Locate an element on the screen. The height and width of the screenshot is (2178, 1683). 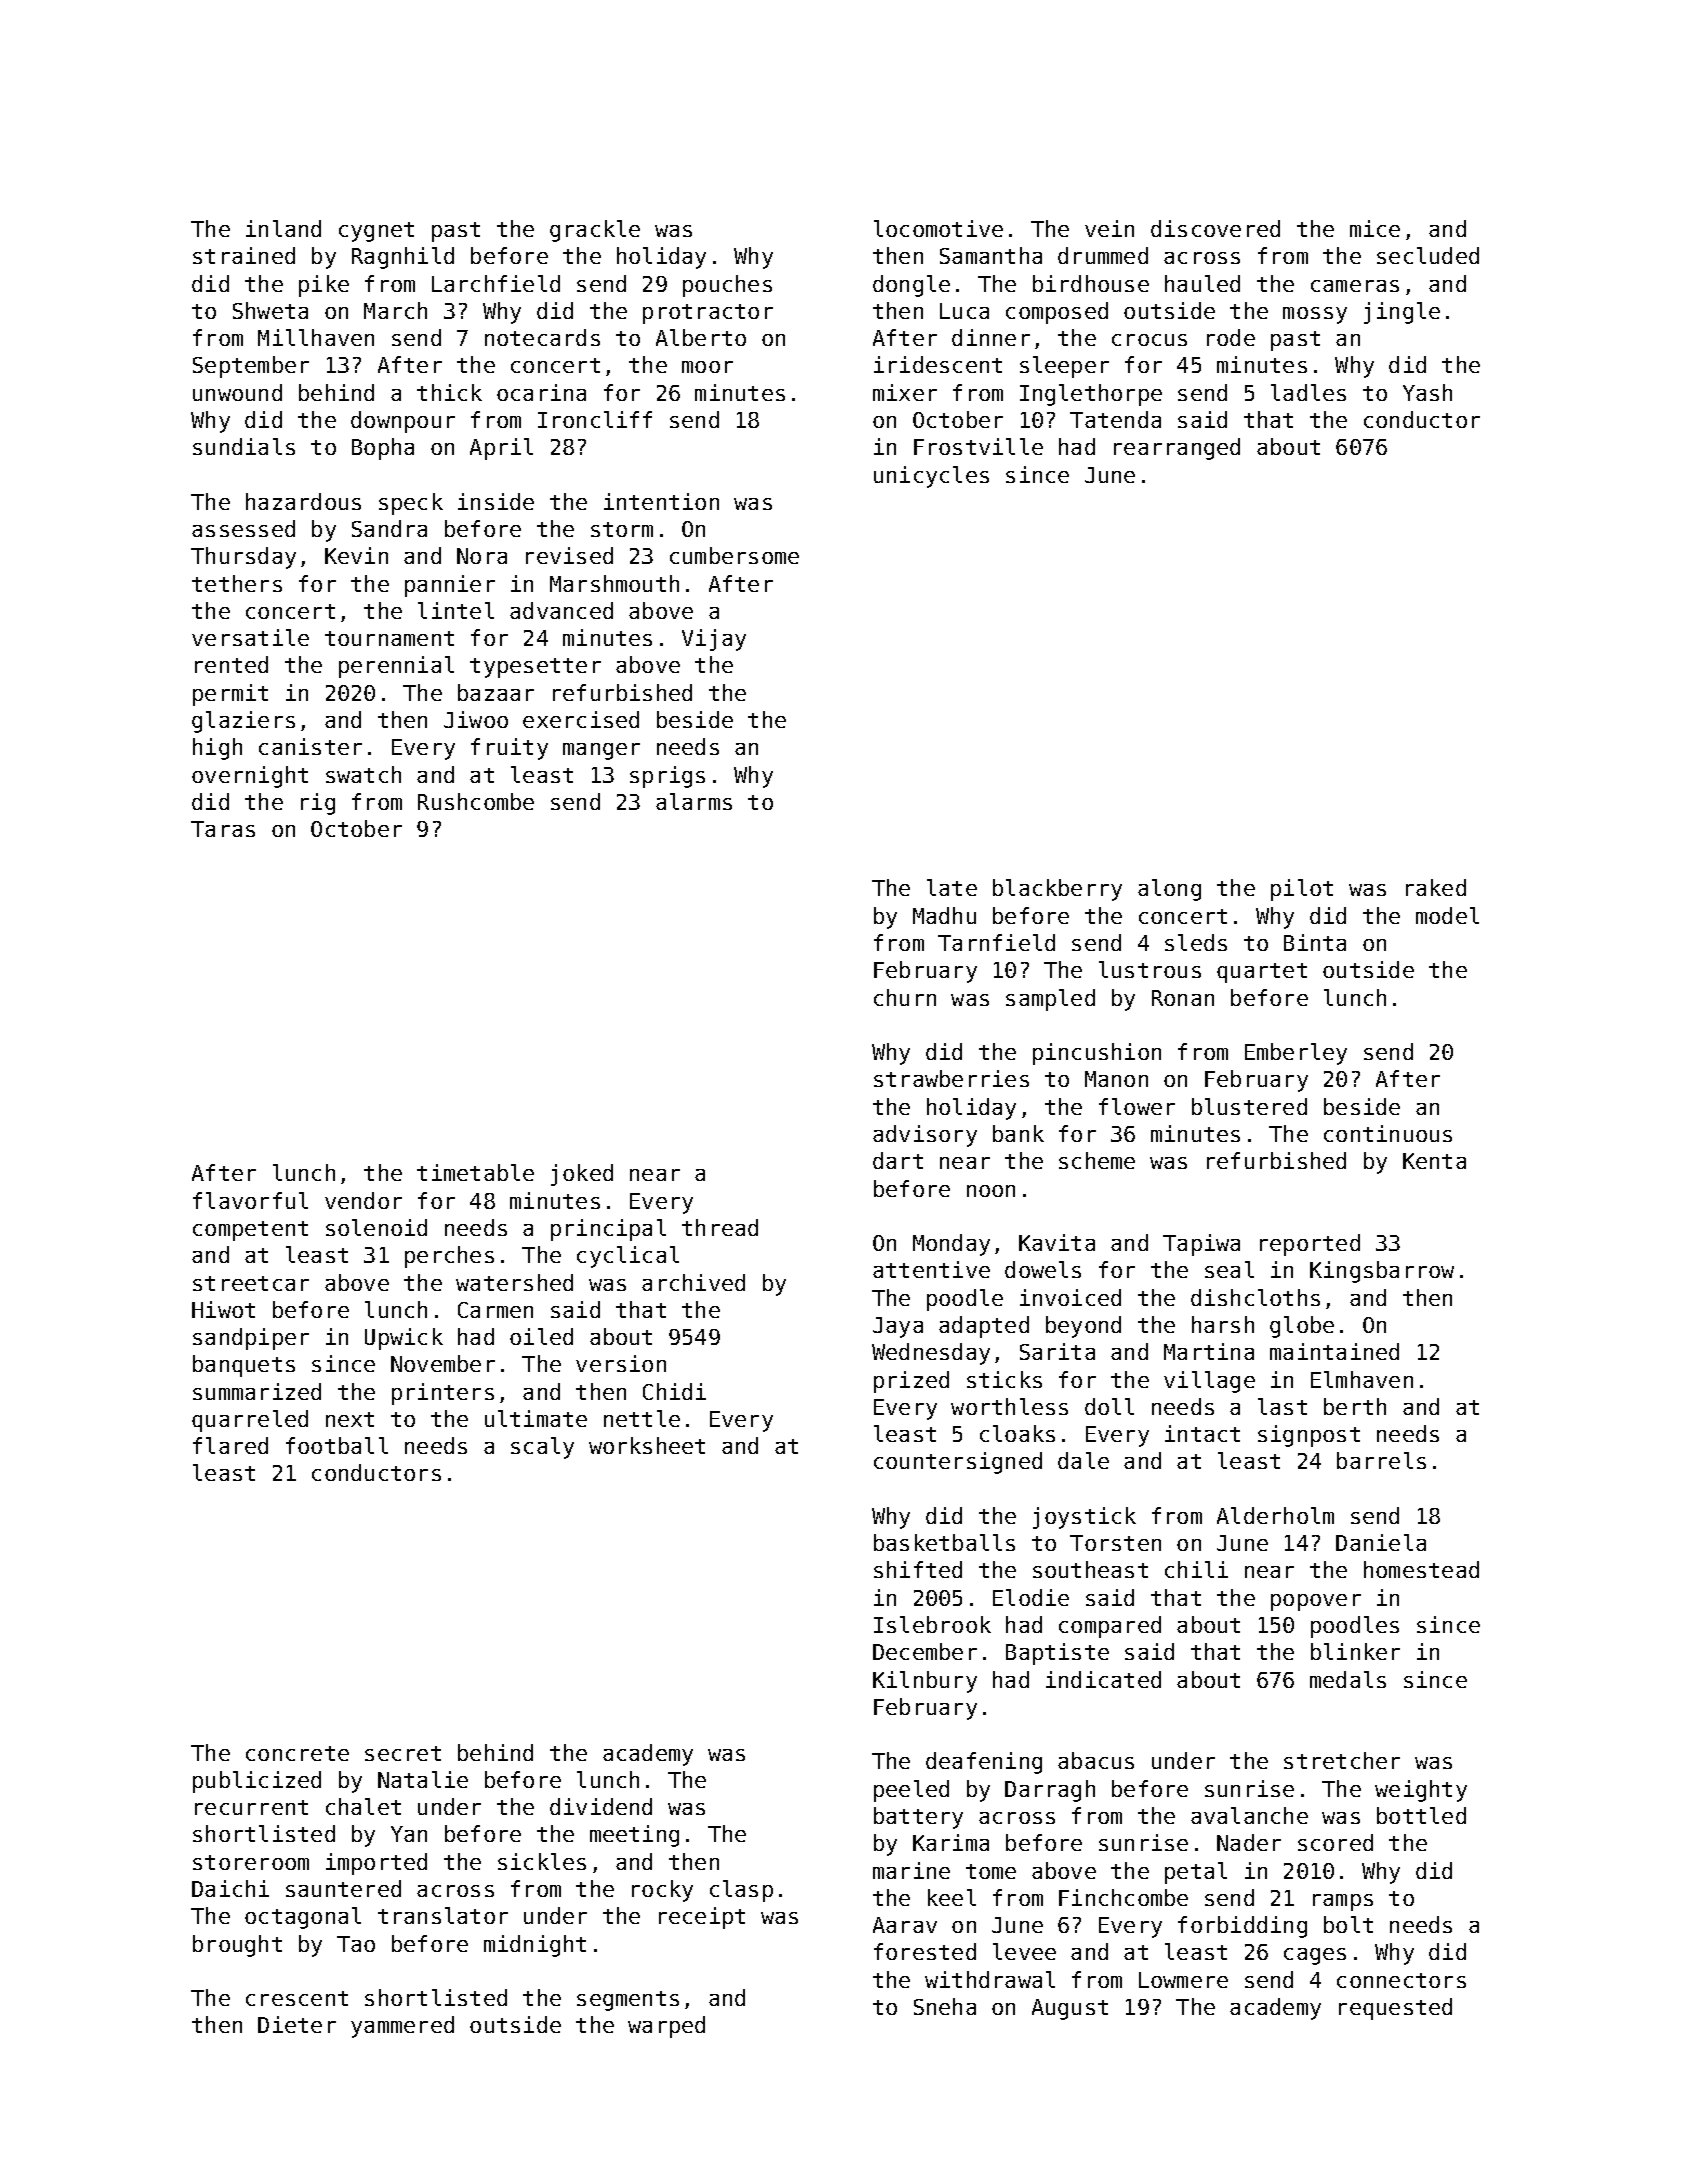
rearranged is located at coordinates (1177, 449).
